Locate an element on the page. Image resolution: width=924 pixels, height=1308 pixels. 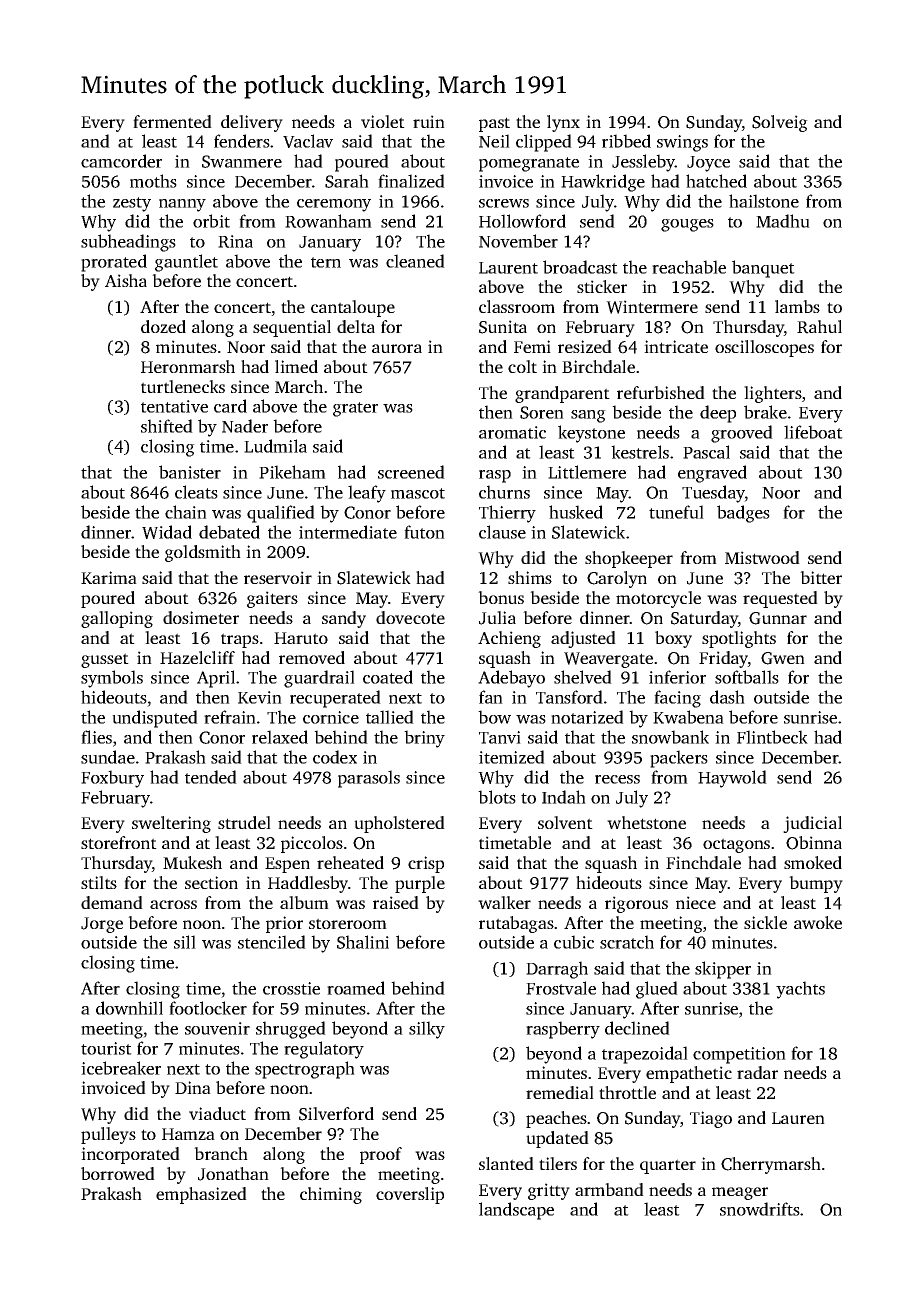
Cherrymarsh is located at coordinates (771, 1165).
